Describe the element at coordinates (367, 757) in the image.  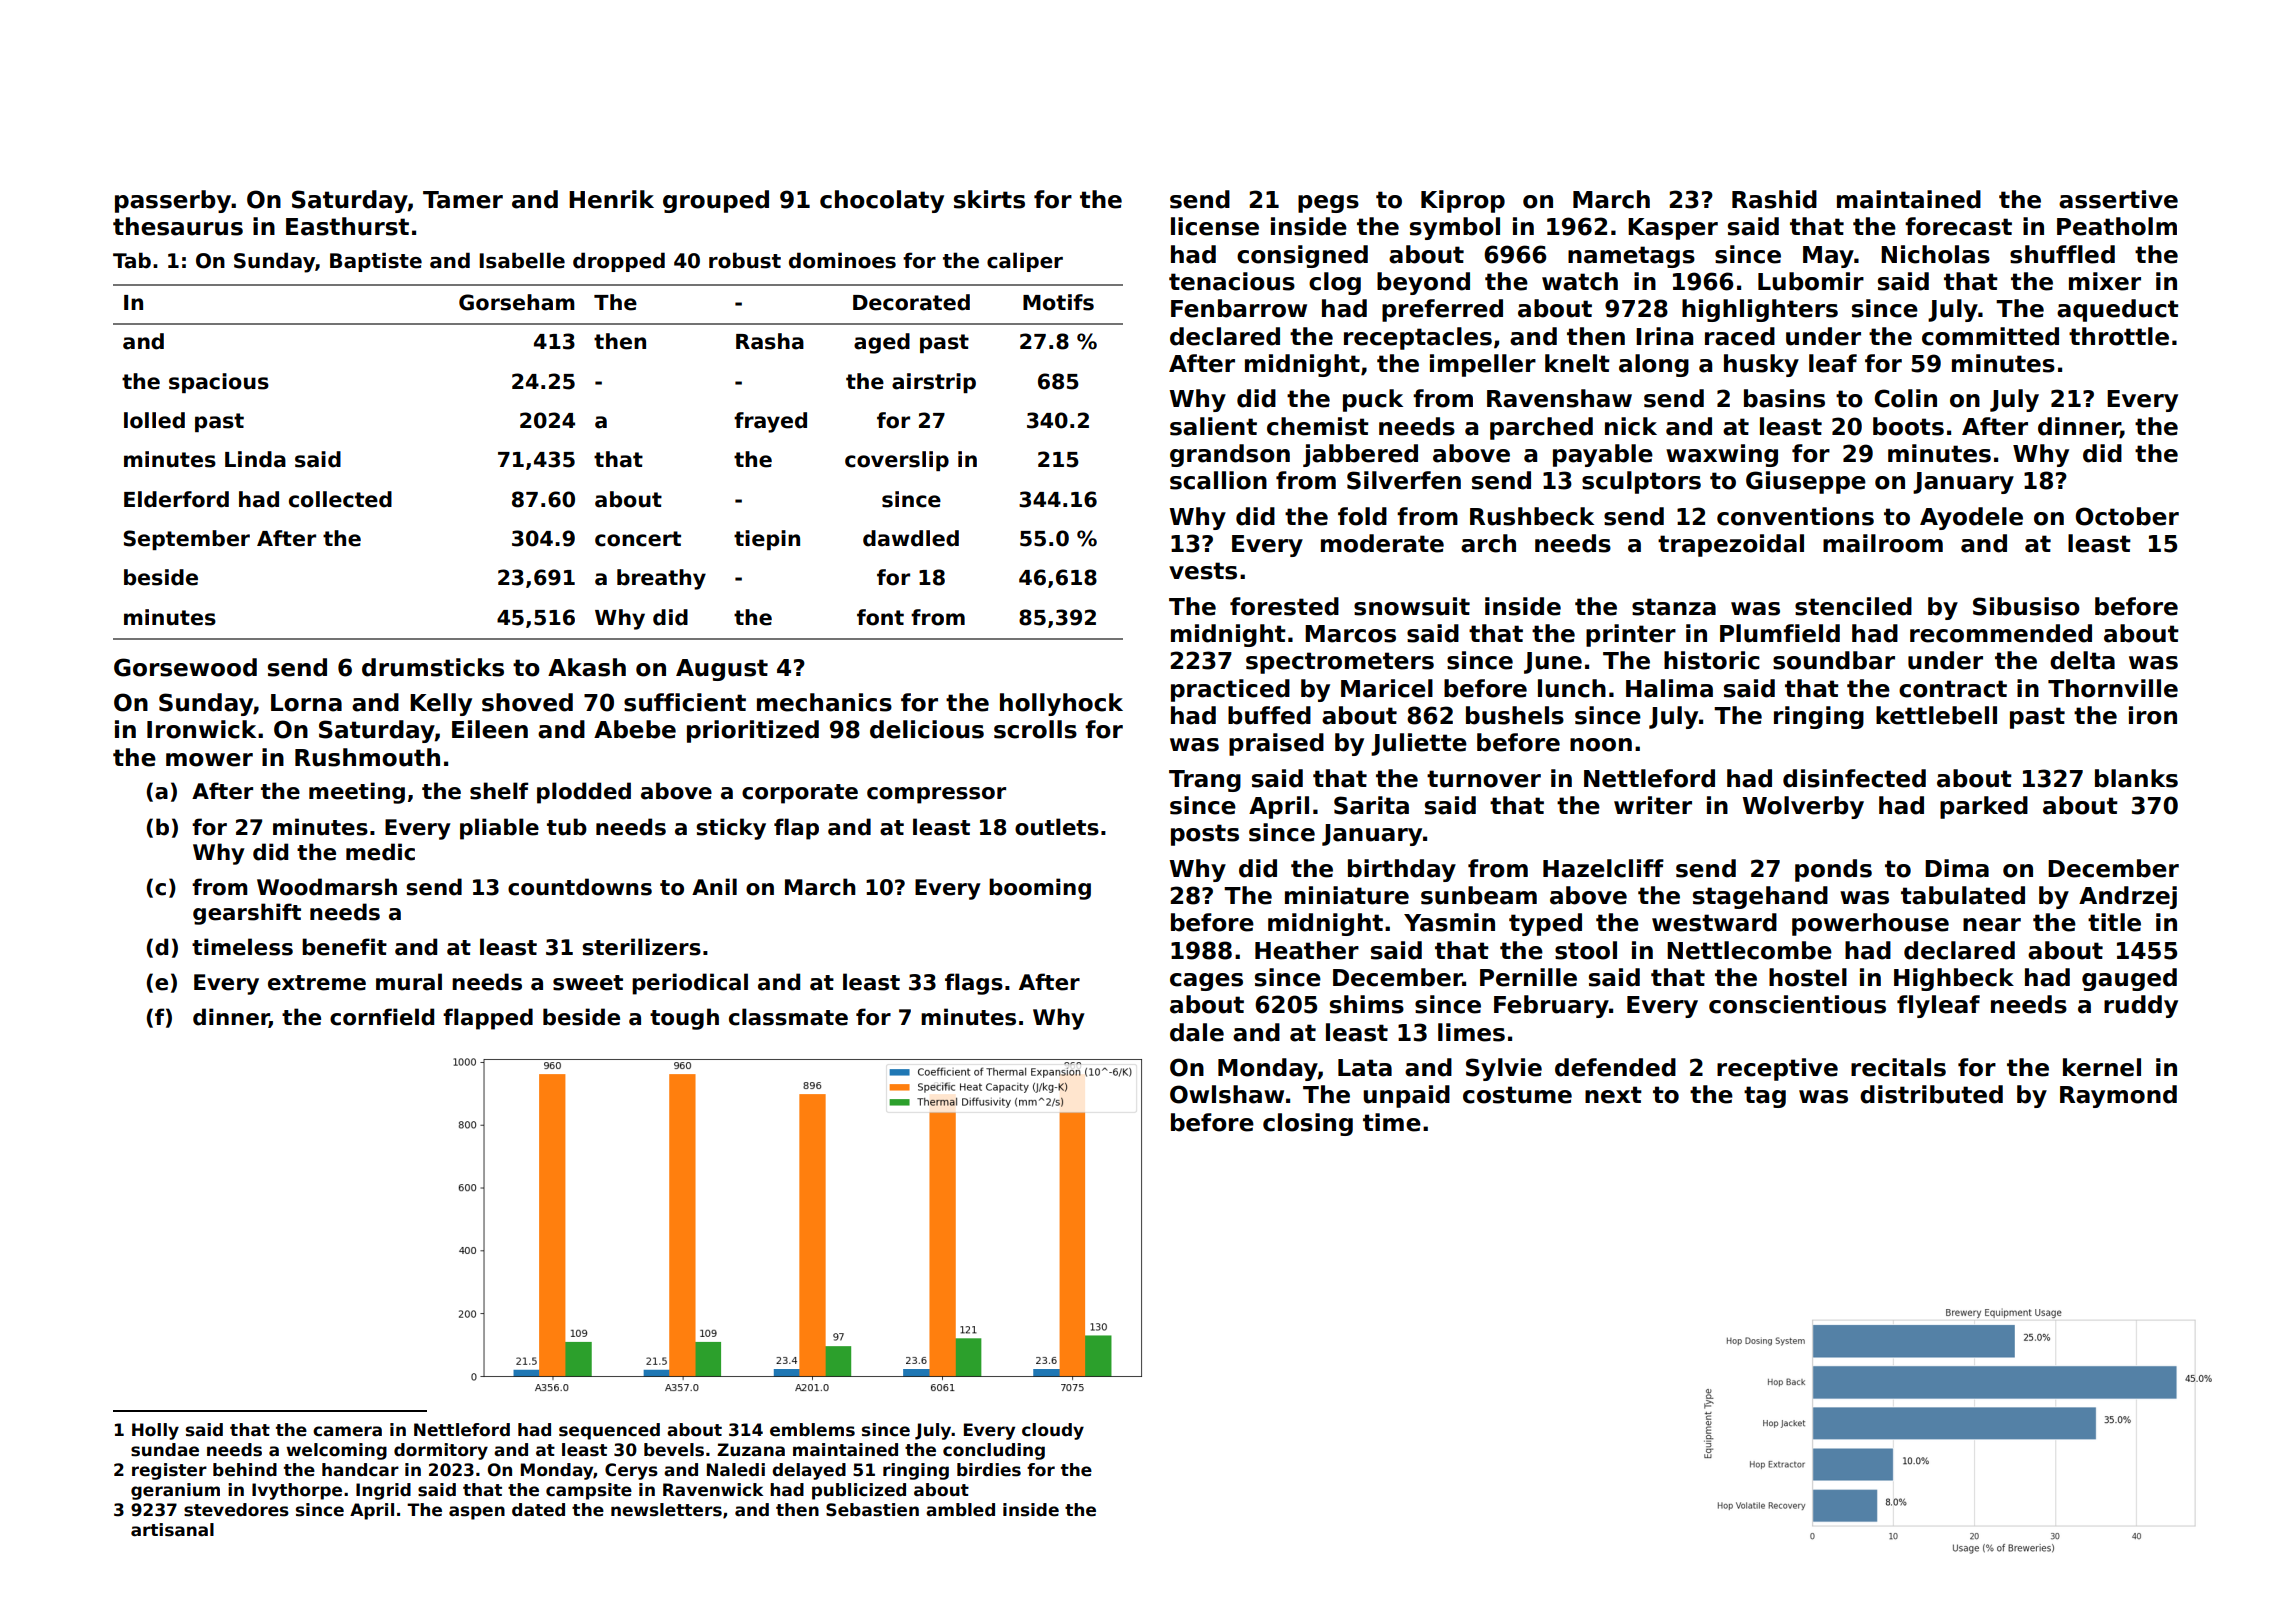
I see `Rushmouth` at that location.
